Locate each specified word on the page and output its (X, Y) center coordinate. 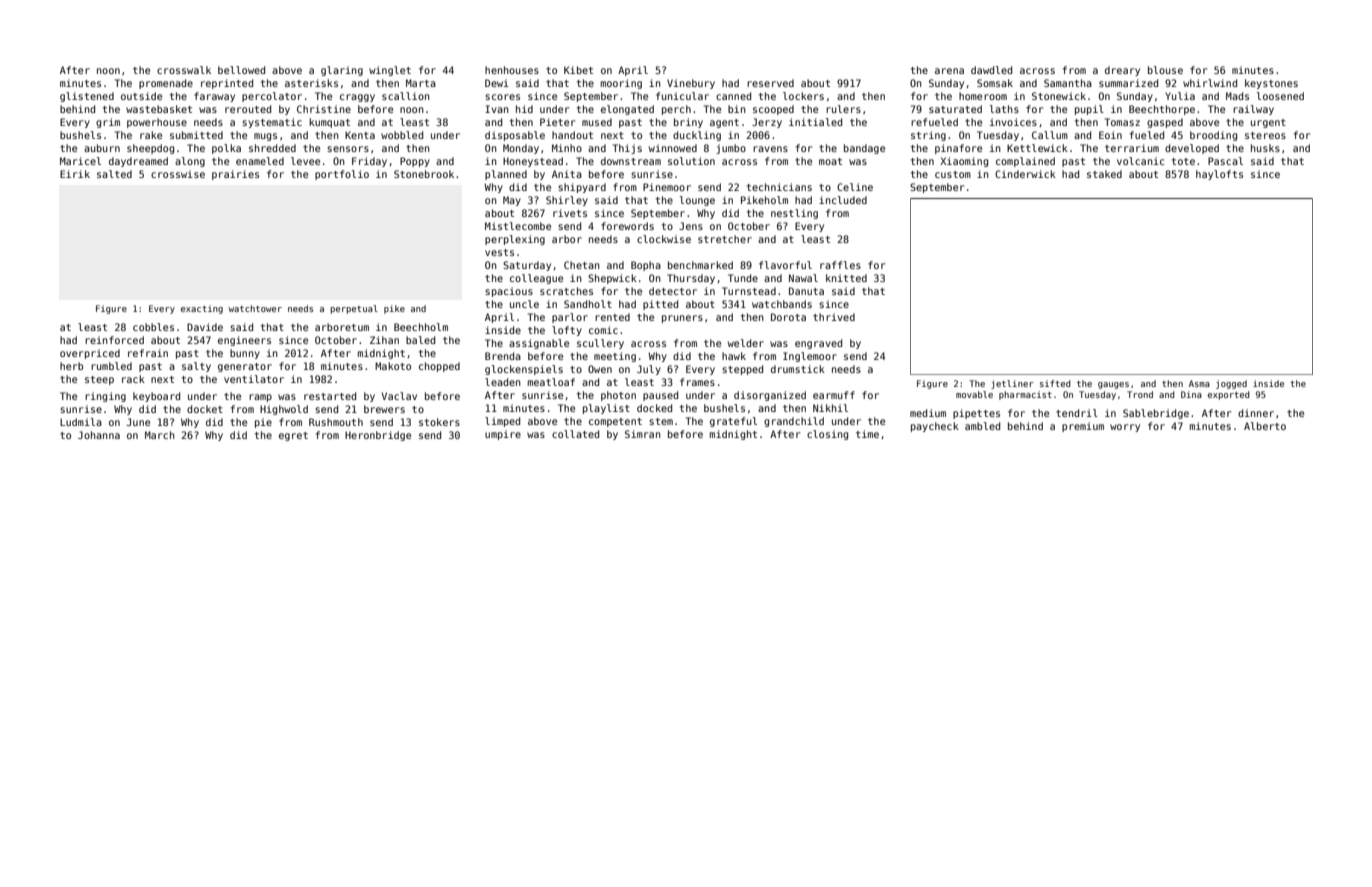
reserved (770, 83)
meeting (615, 357)
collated (575, 434)
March (160, 435)
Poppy (415, 162)
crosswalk (184, 70)
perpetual (354, 309)
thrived (834, 317)
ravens (770, 149)
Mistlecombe (518, 226)
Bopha (646, 266)
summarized (1128, 83)
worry (1125, 428)
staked (1104, 174)
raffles (840, 265)
